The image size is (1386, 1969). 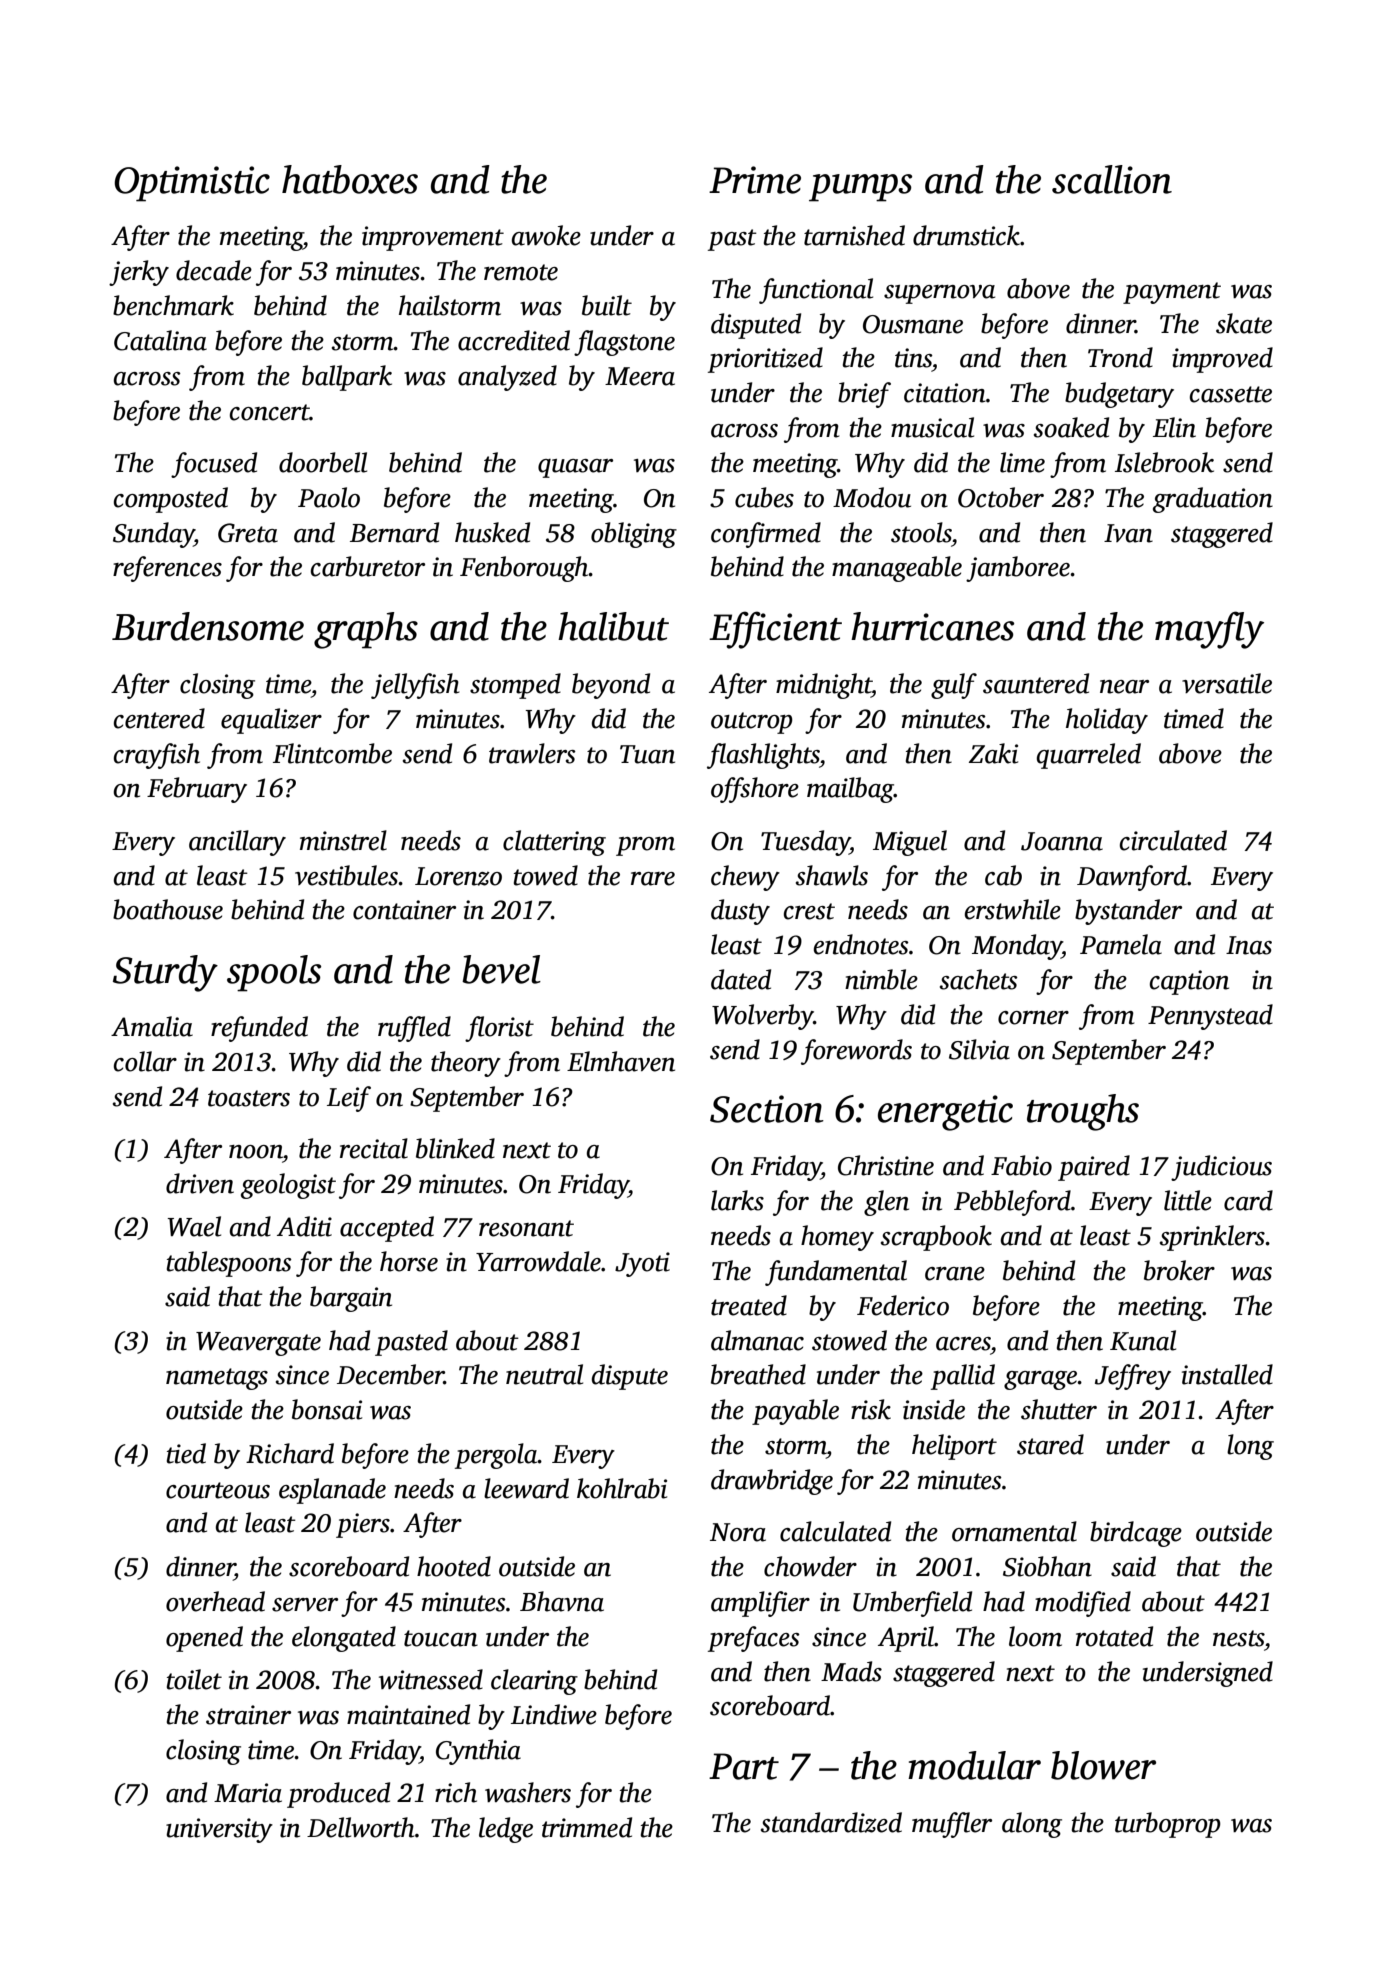 I want to click on Elmhaven, so click(x=621, y=1061).
